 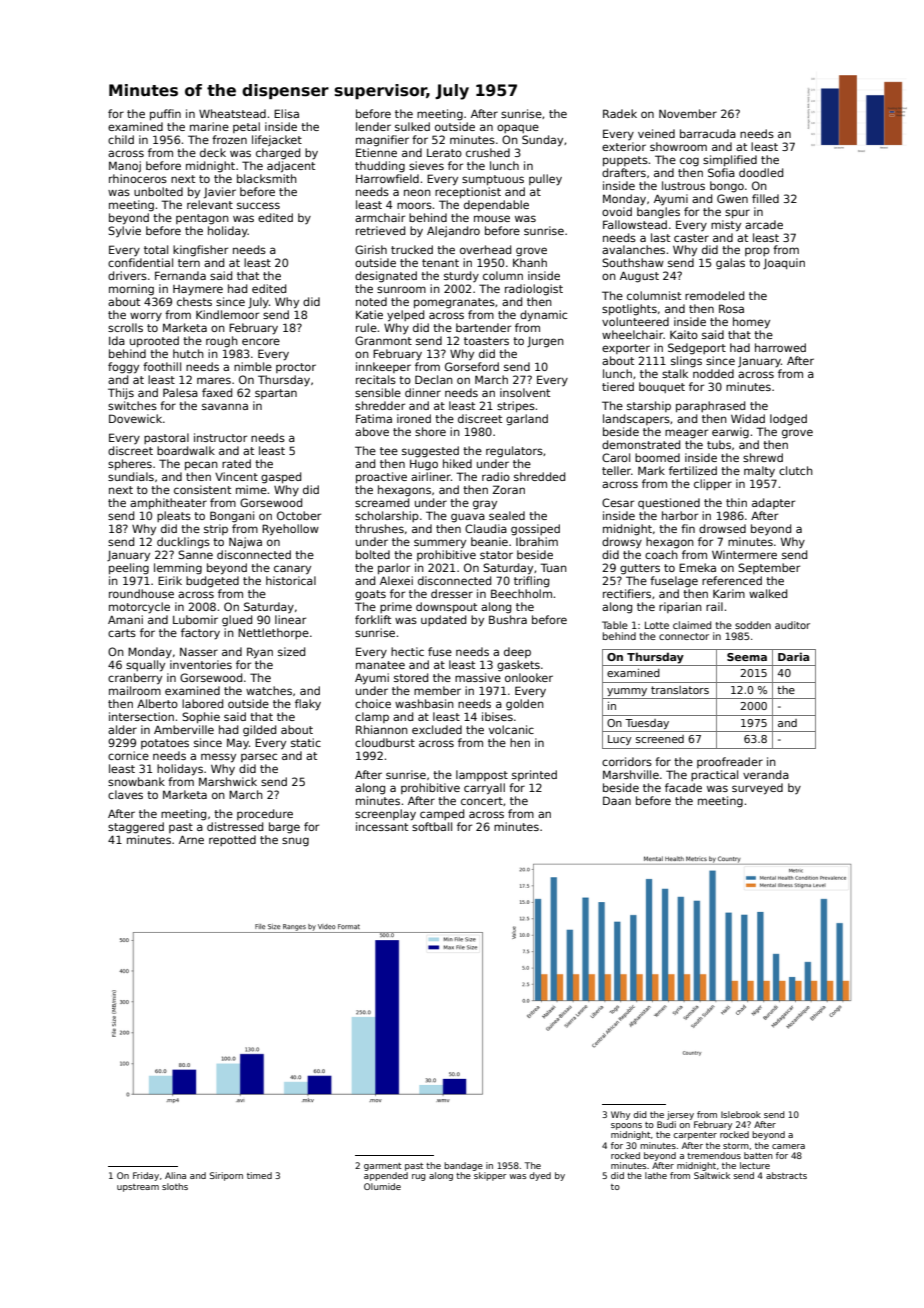 I want to click on charged, so click(x=278, y=154).
